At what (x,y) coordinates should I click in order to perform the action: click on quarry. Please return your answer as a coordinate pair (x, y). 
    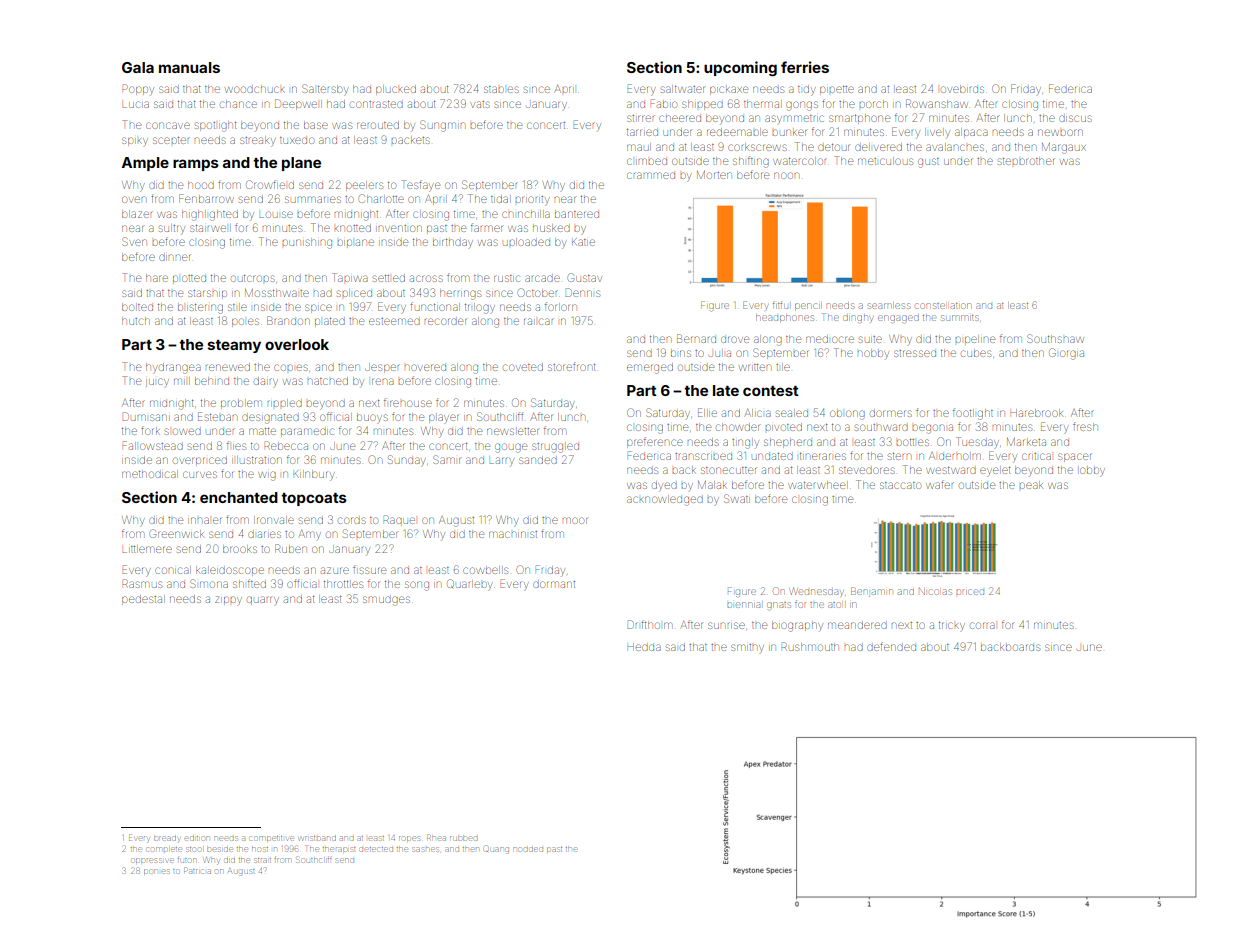
    Looking at the image, I should click on (263, 600).
